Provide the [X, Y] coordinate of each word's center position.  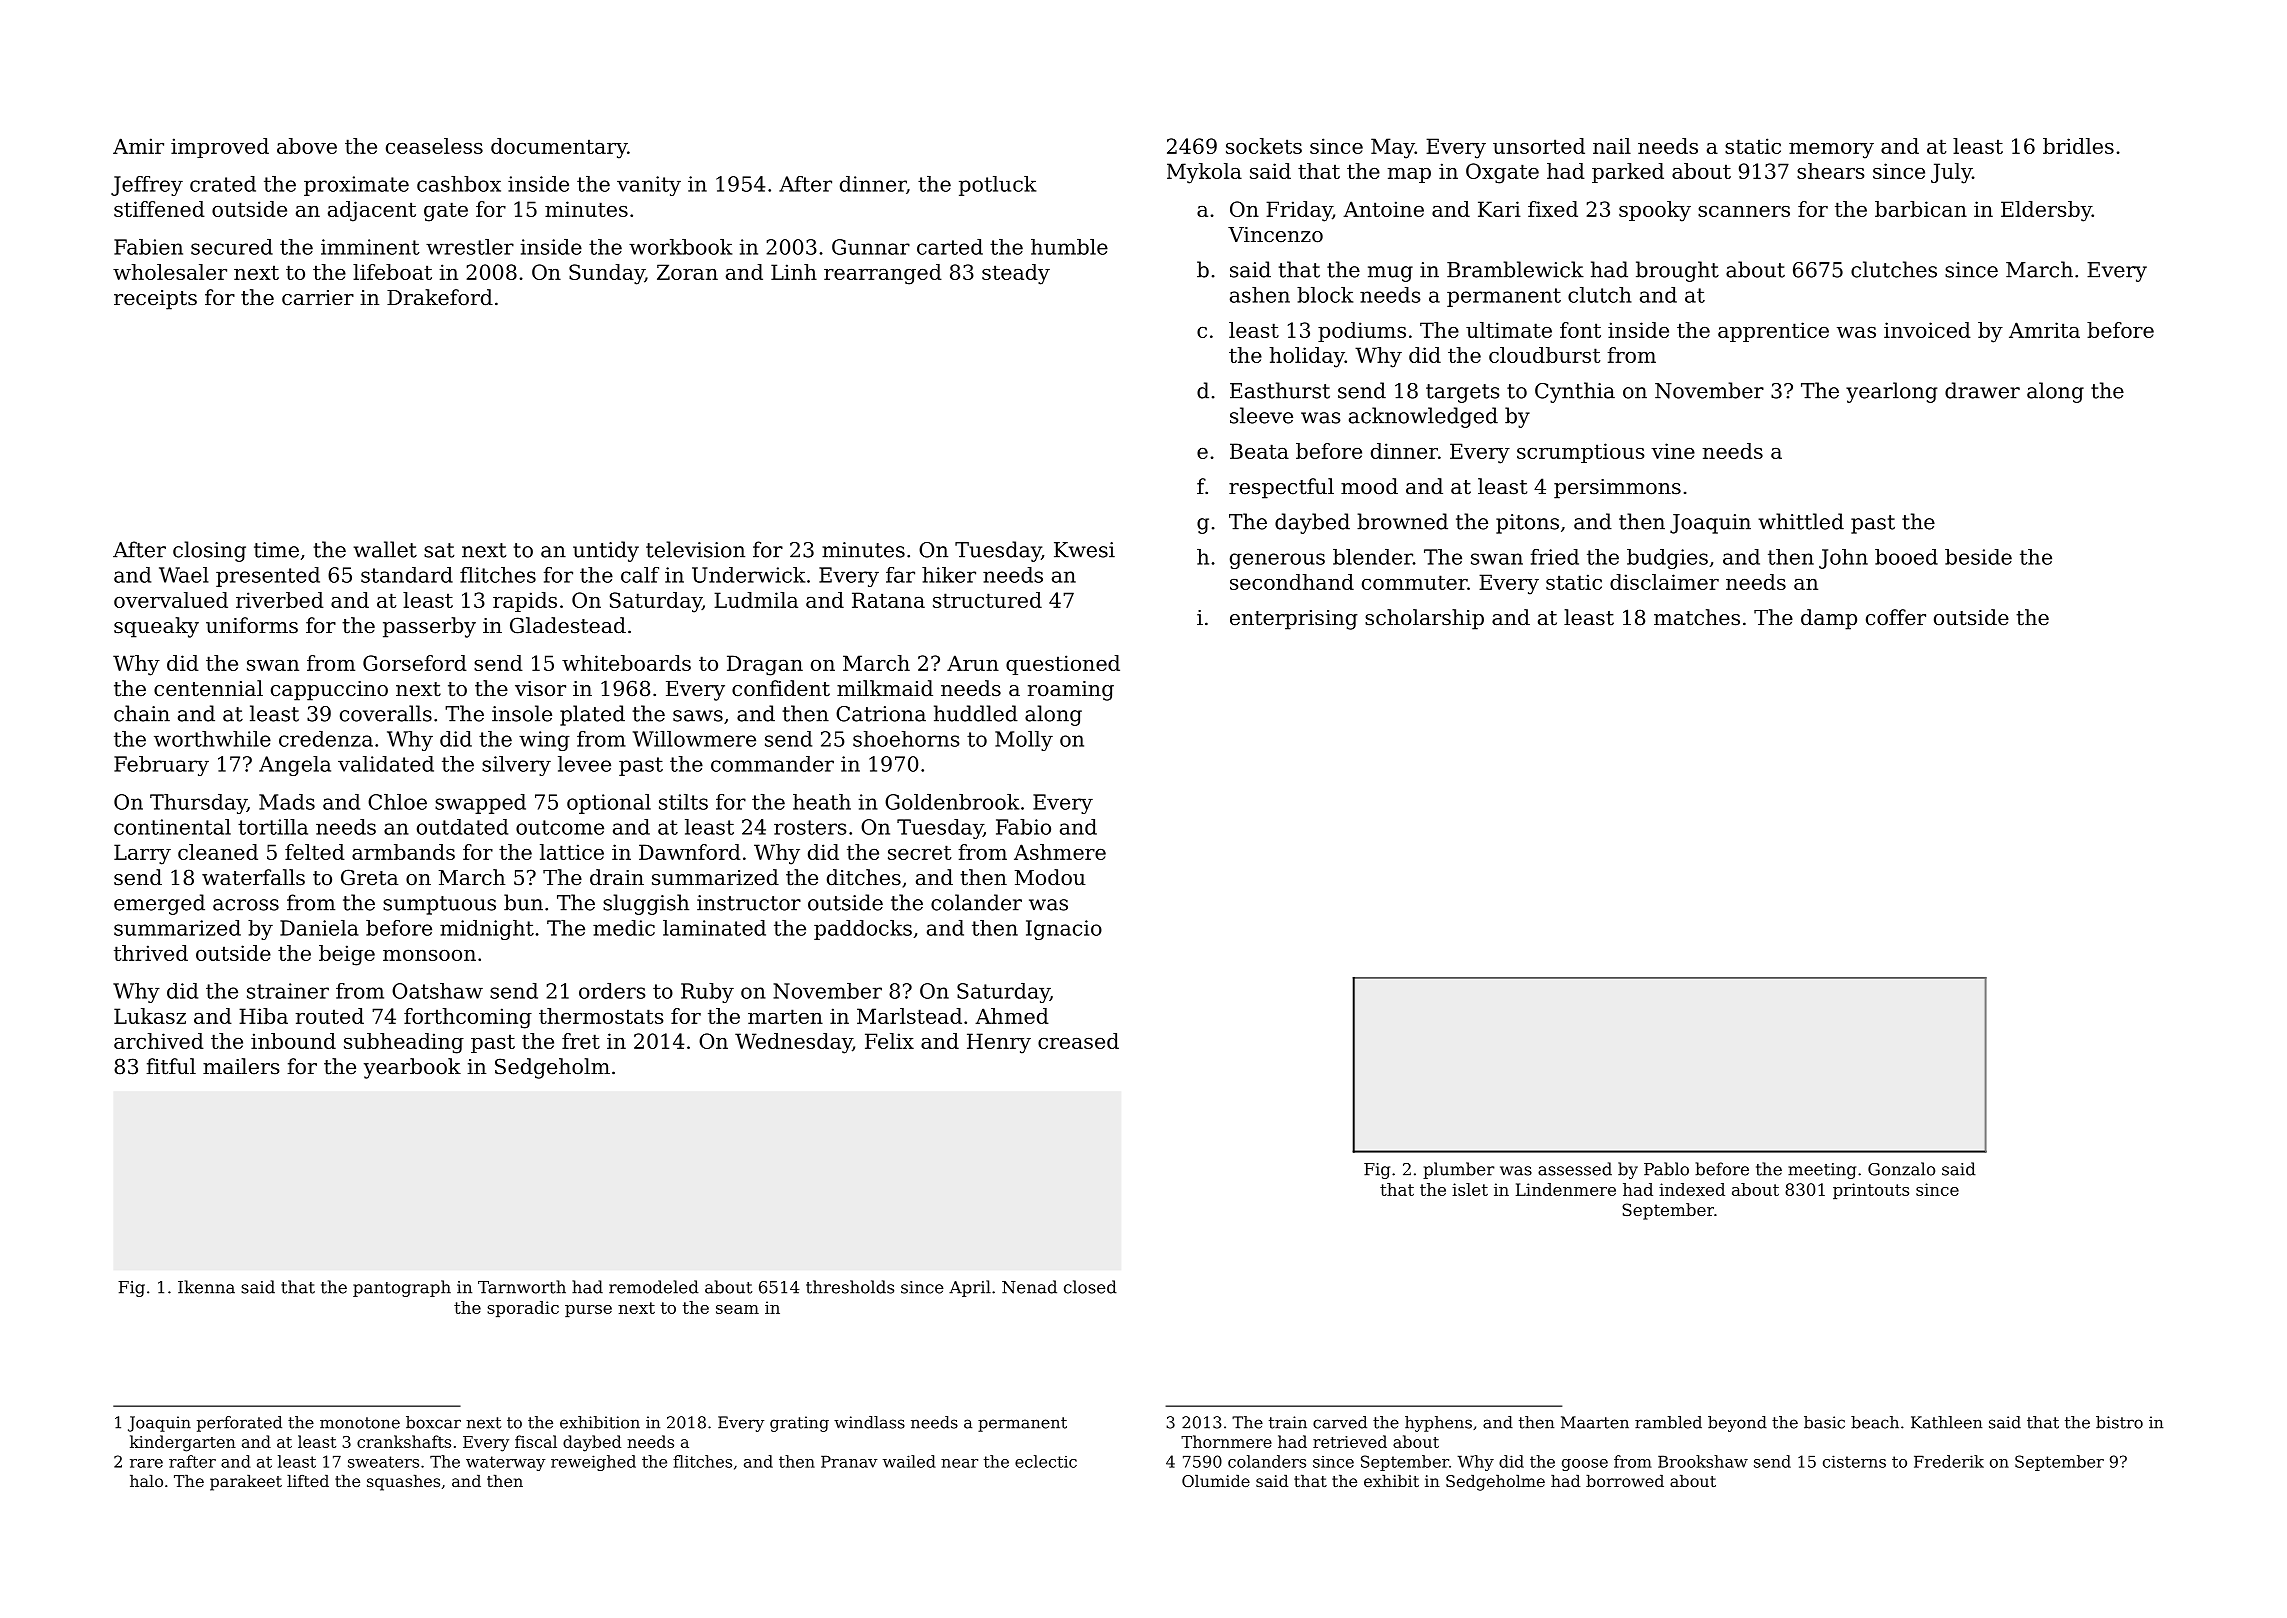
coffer [1896, 617]
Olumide [1216, 1481]
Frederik [1949, 1461]
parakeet [246, 1483]
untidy [606, 551]
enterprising [1294, 620]
